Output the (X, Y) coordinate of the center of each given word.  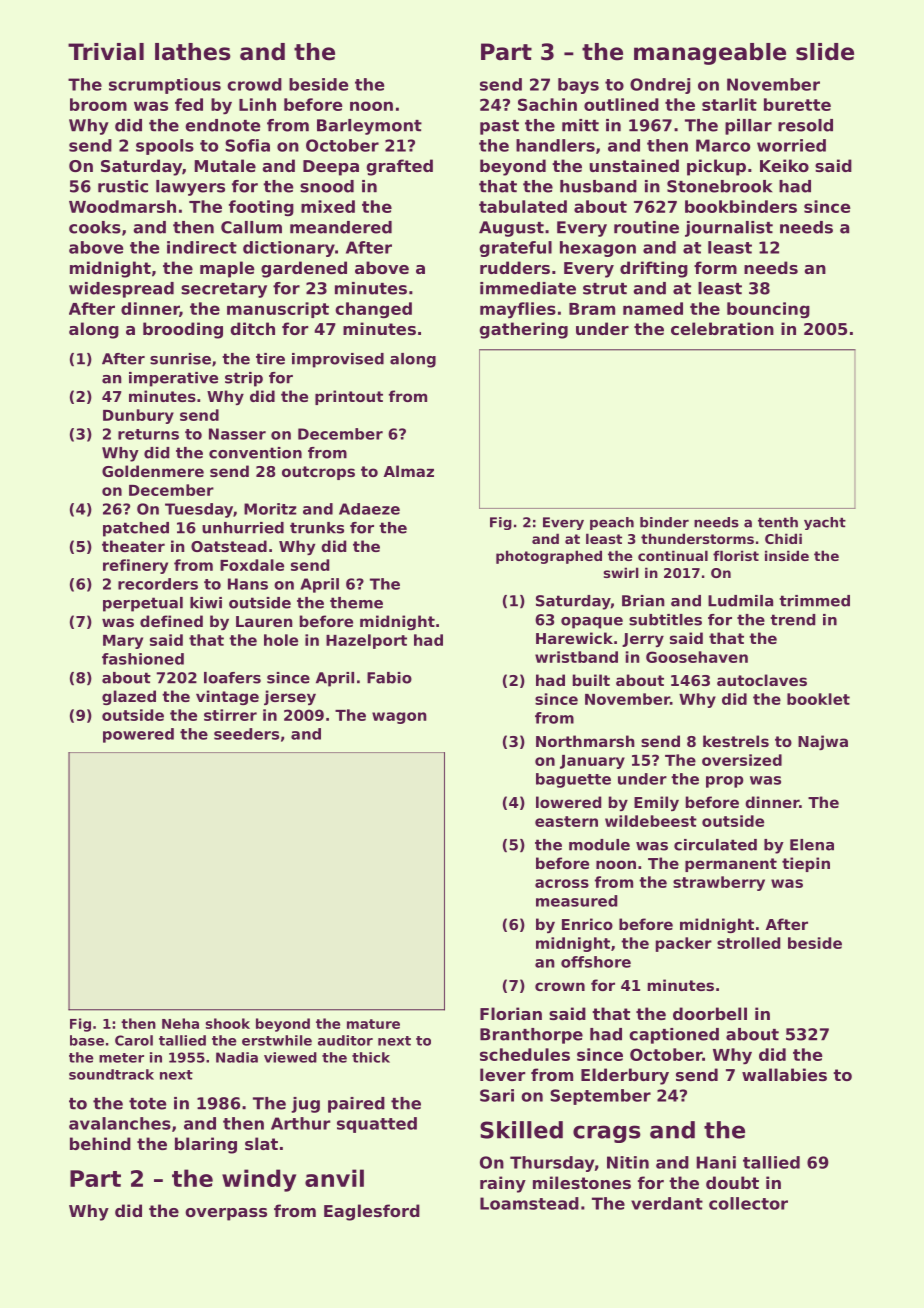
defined (171, 621)
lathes (193, 52)
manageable (710, 54)
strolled (748, 943)
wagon (399, 718)
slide (825, 52)
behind (100, 1143)
